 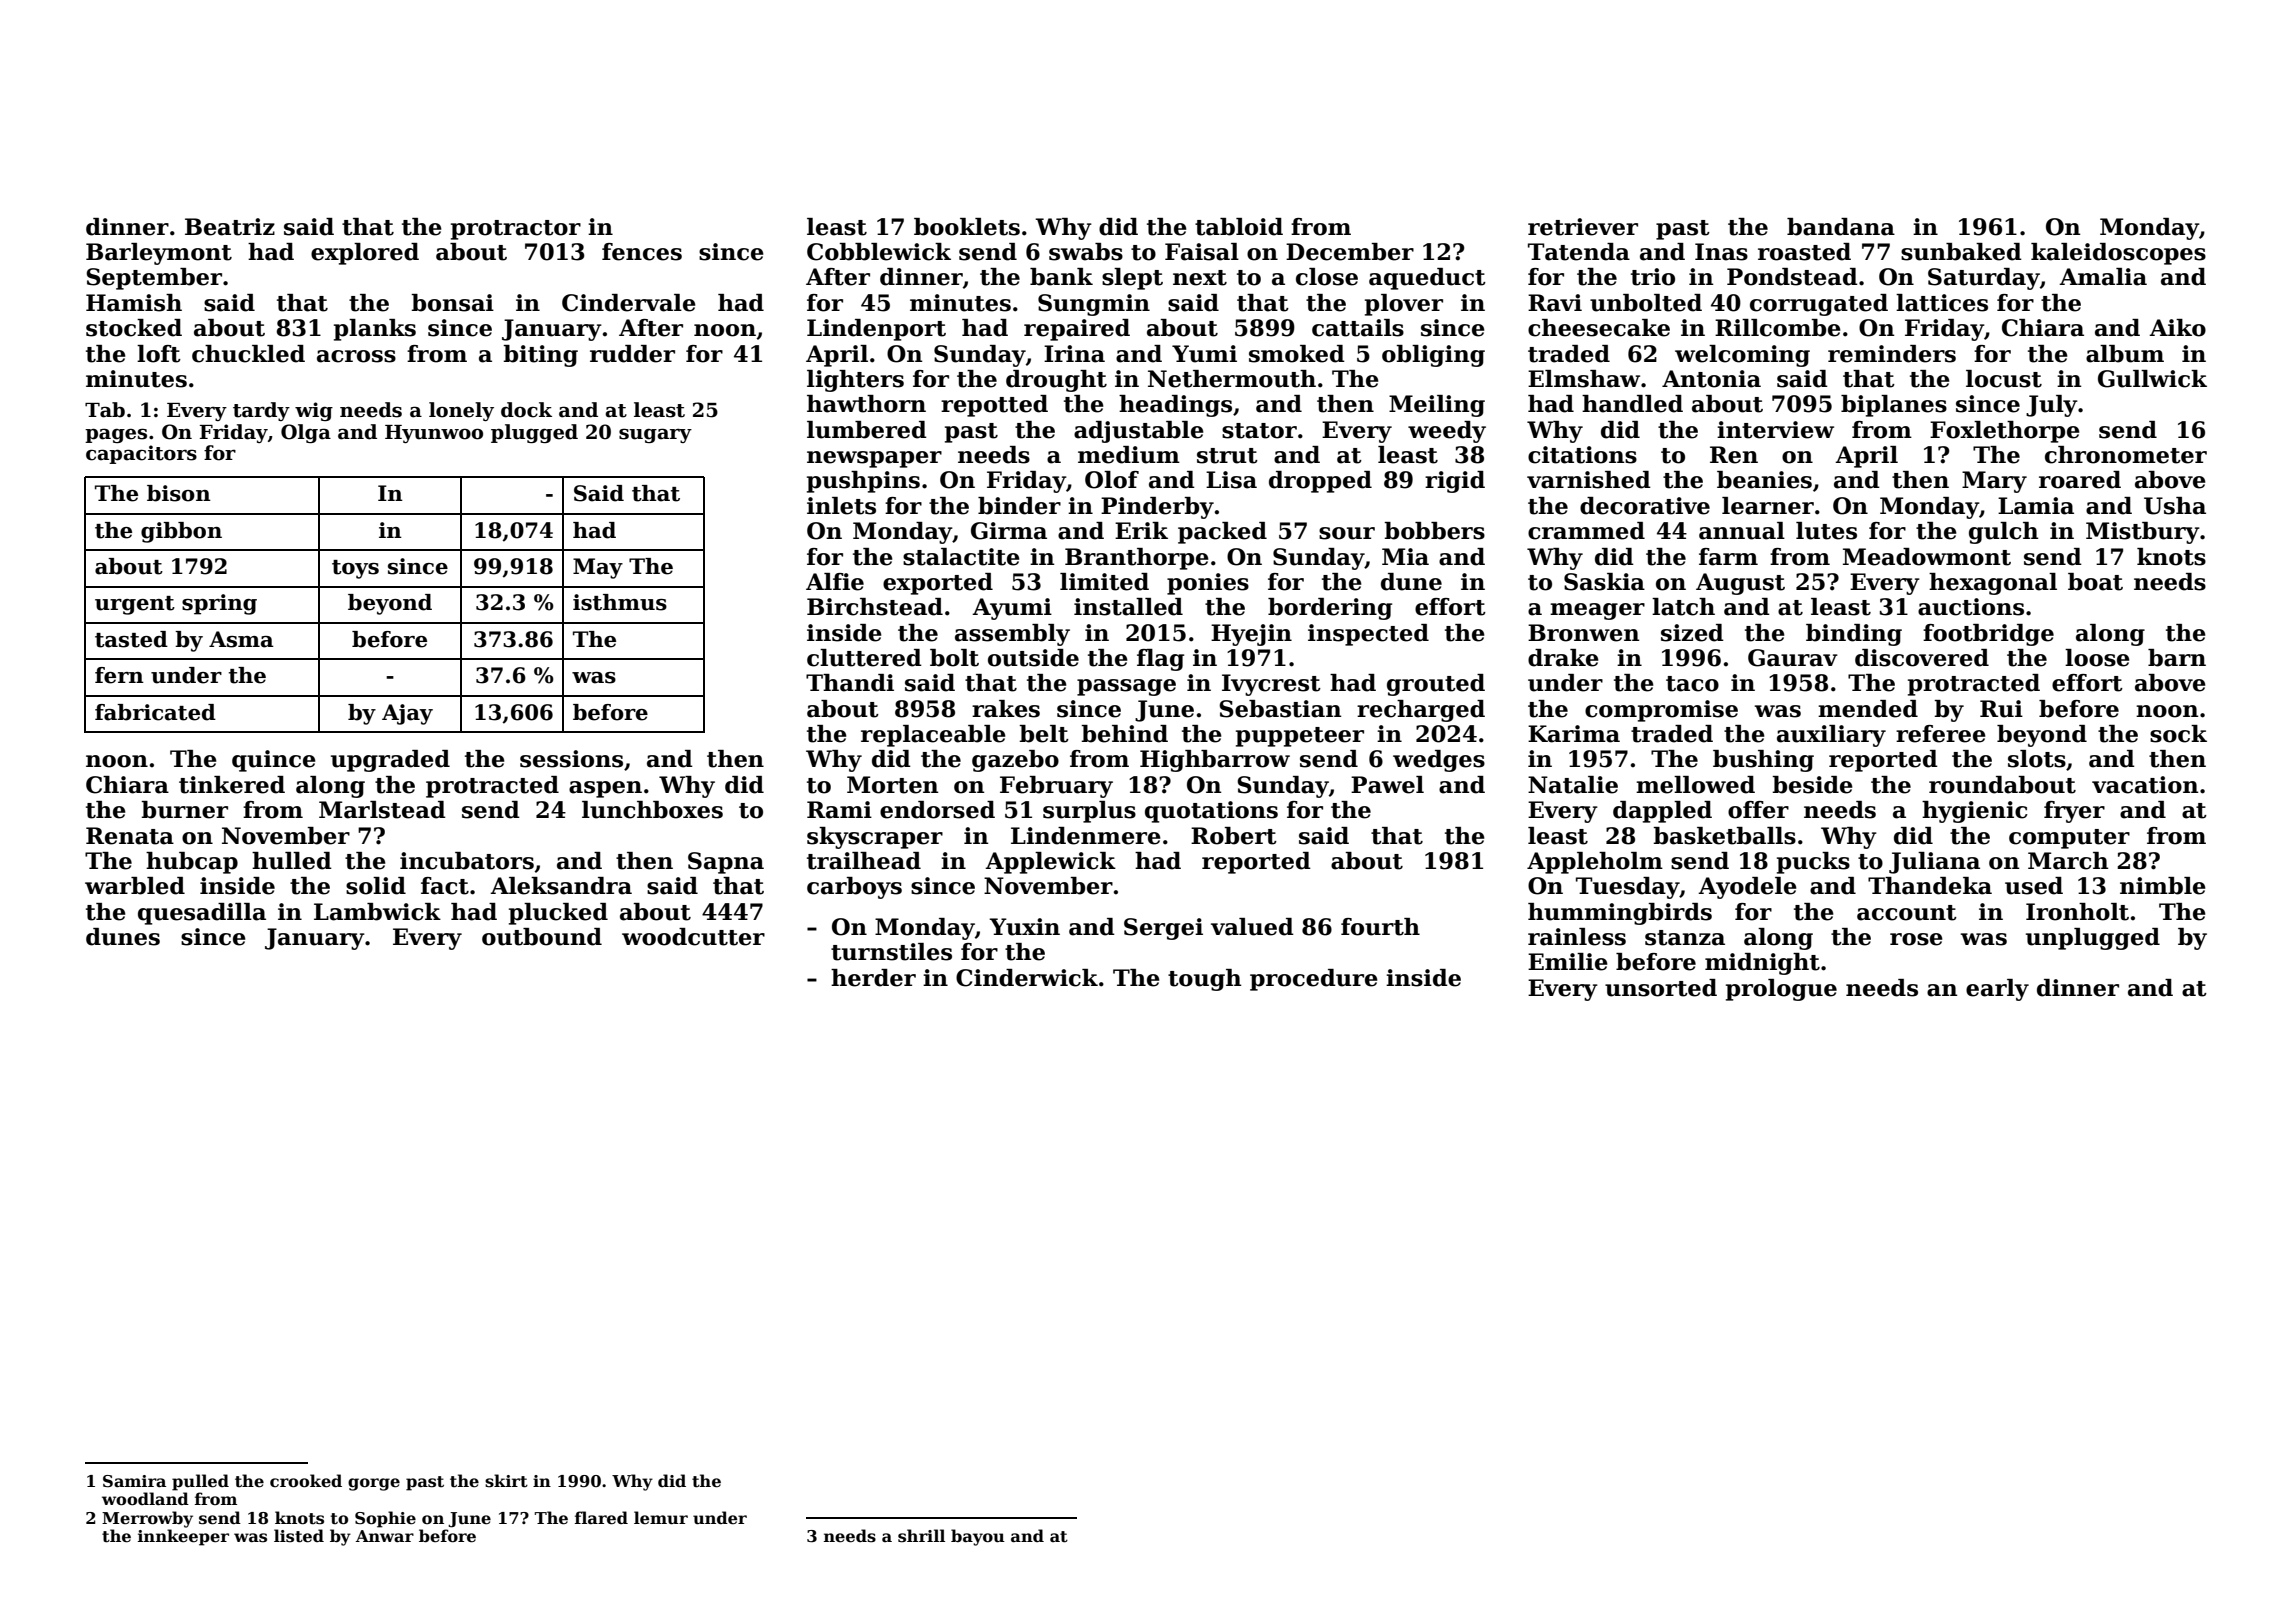 I want to click on bayou, so click(x=978, y=1537).
